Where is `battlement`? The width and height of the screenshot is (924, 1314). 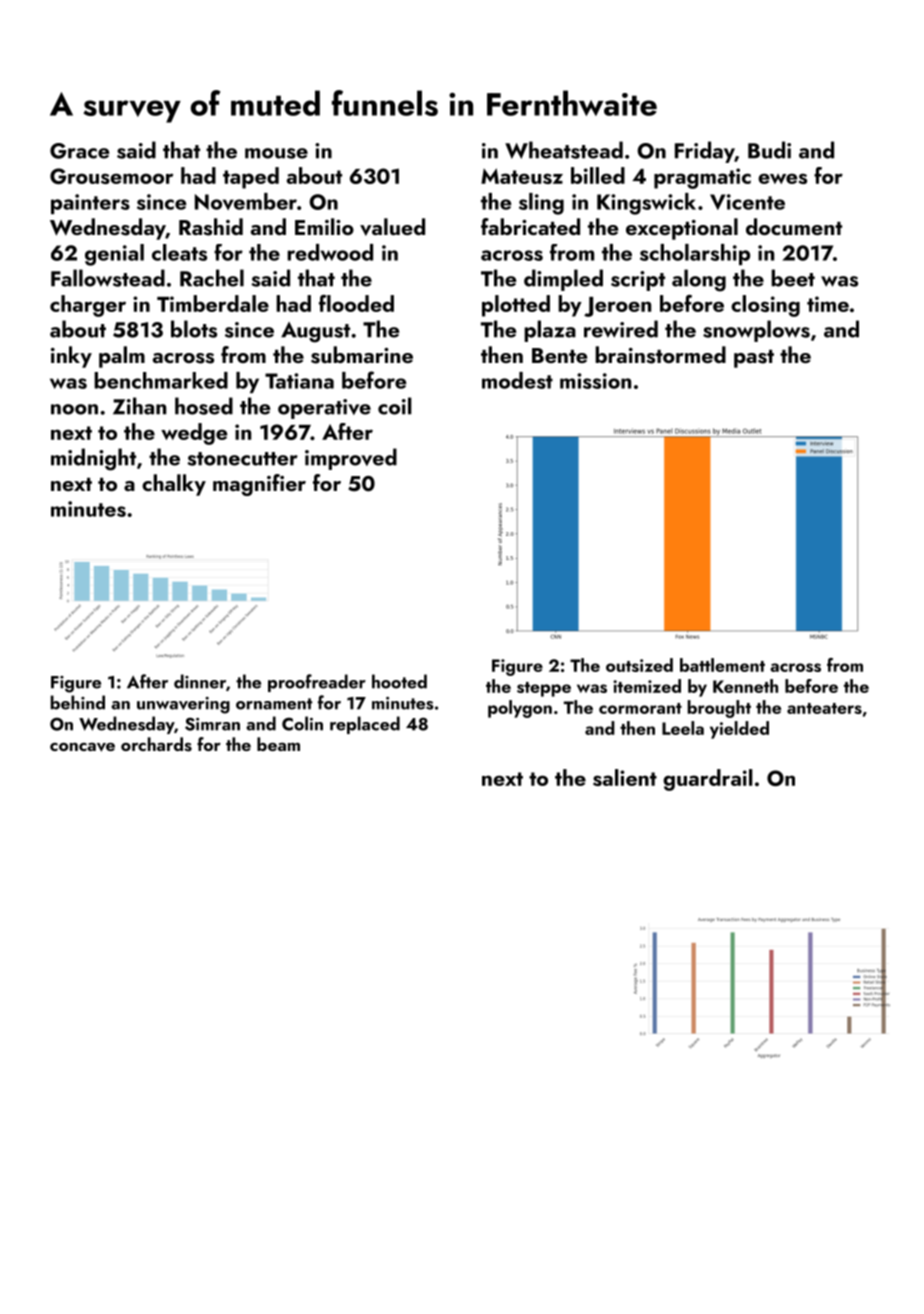
battlement is located at coordinates (722, 665).
